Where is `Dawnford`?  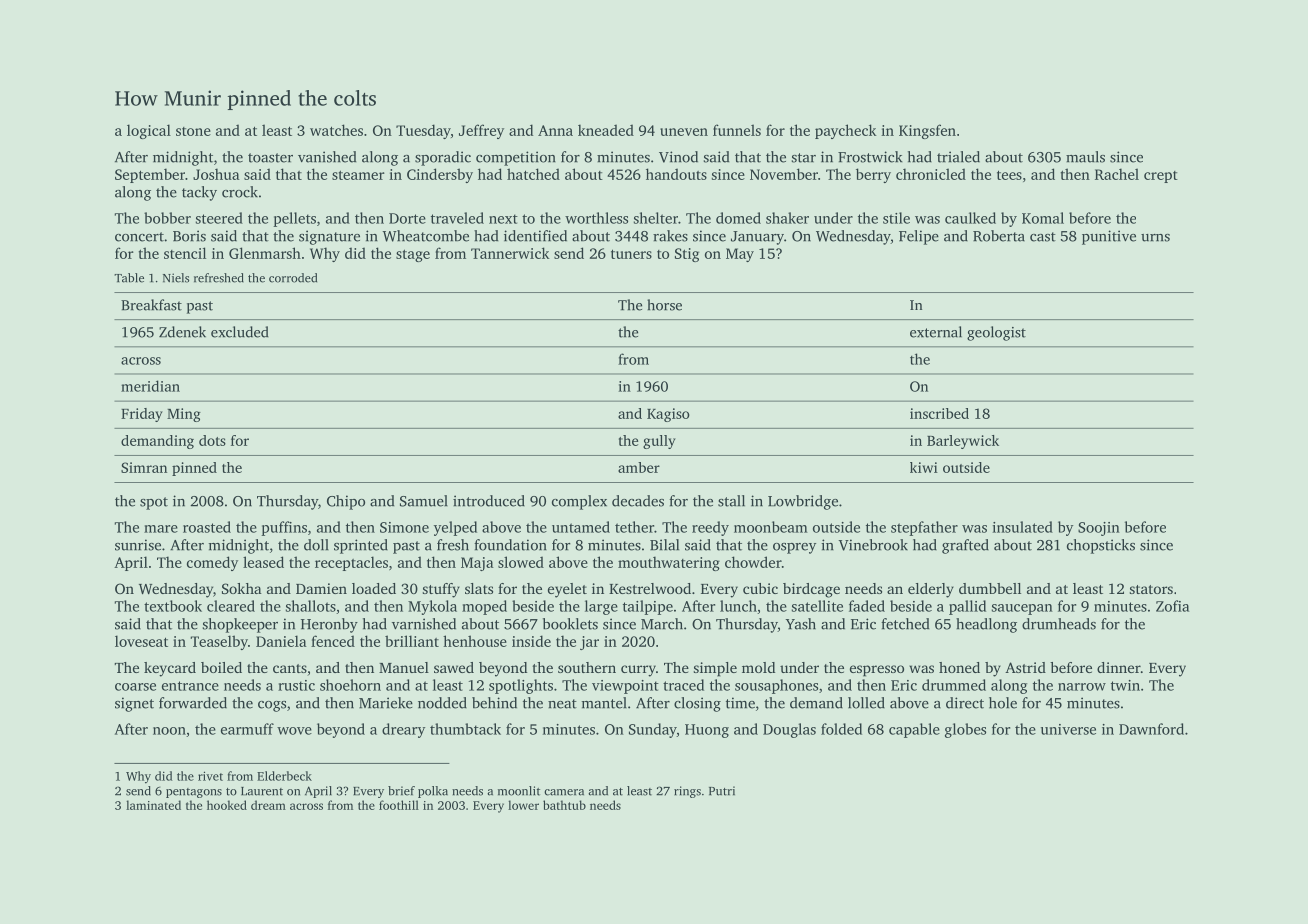
Dawnford is located at coordinates (1151, 729).
